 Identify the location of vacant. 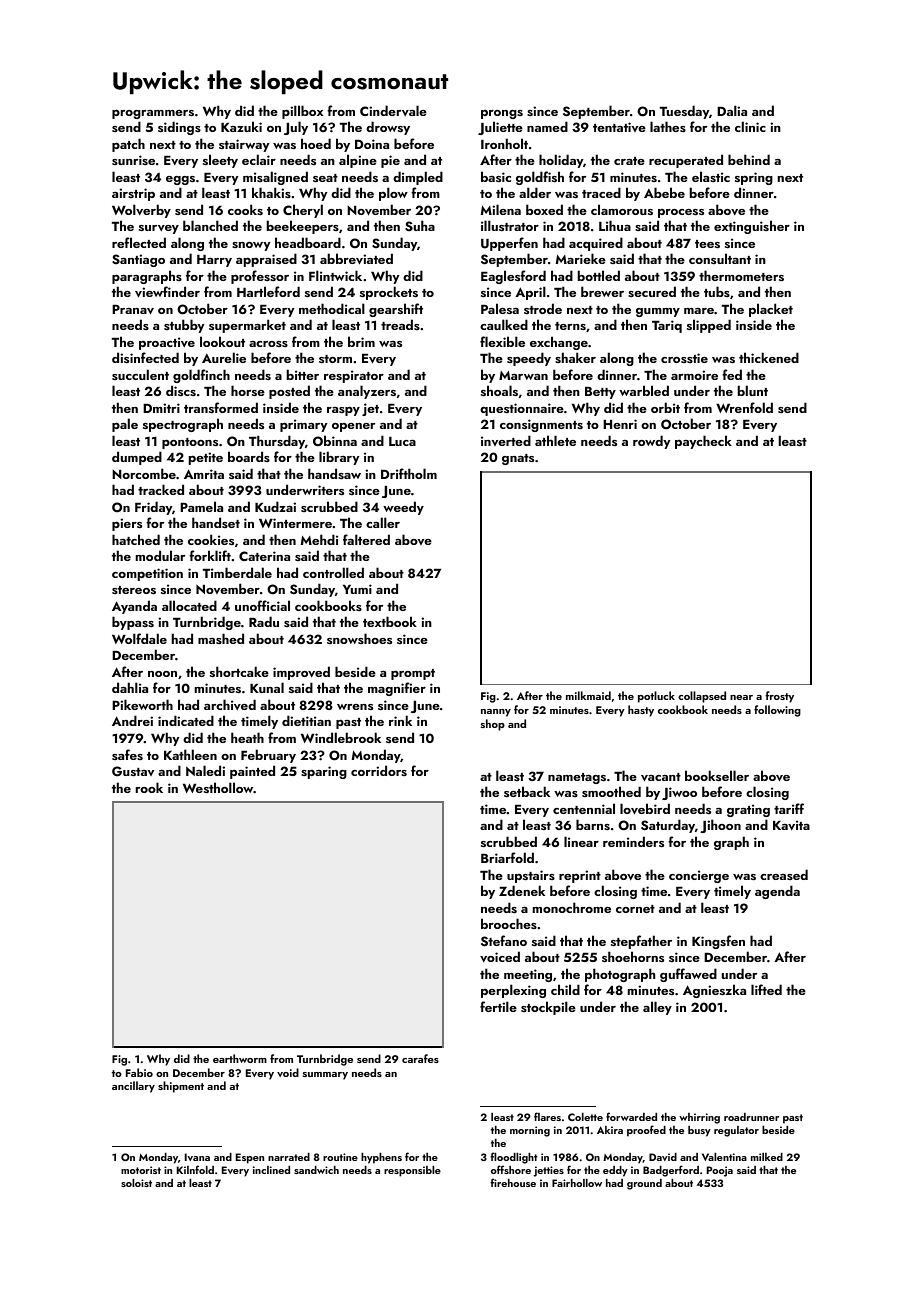
(661, 777).
